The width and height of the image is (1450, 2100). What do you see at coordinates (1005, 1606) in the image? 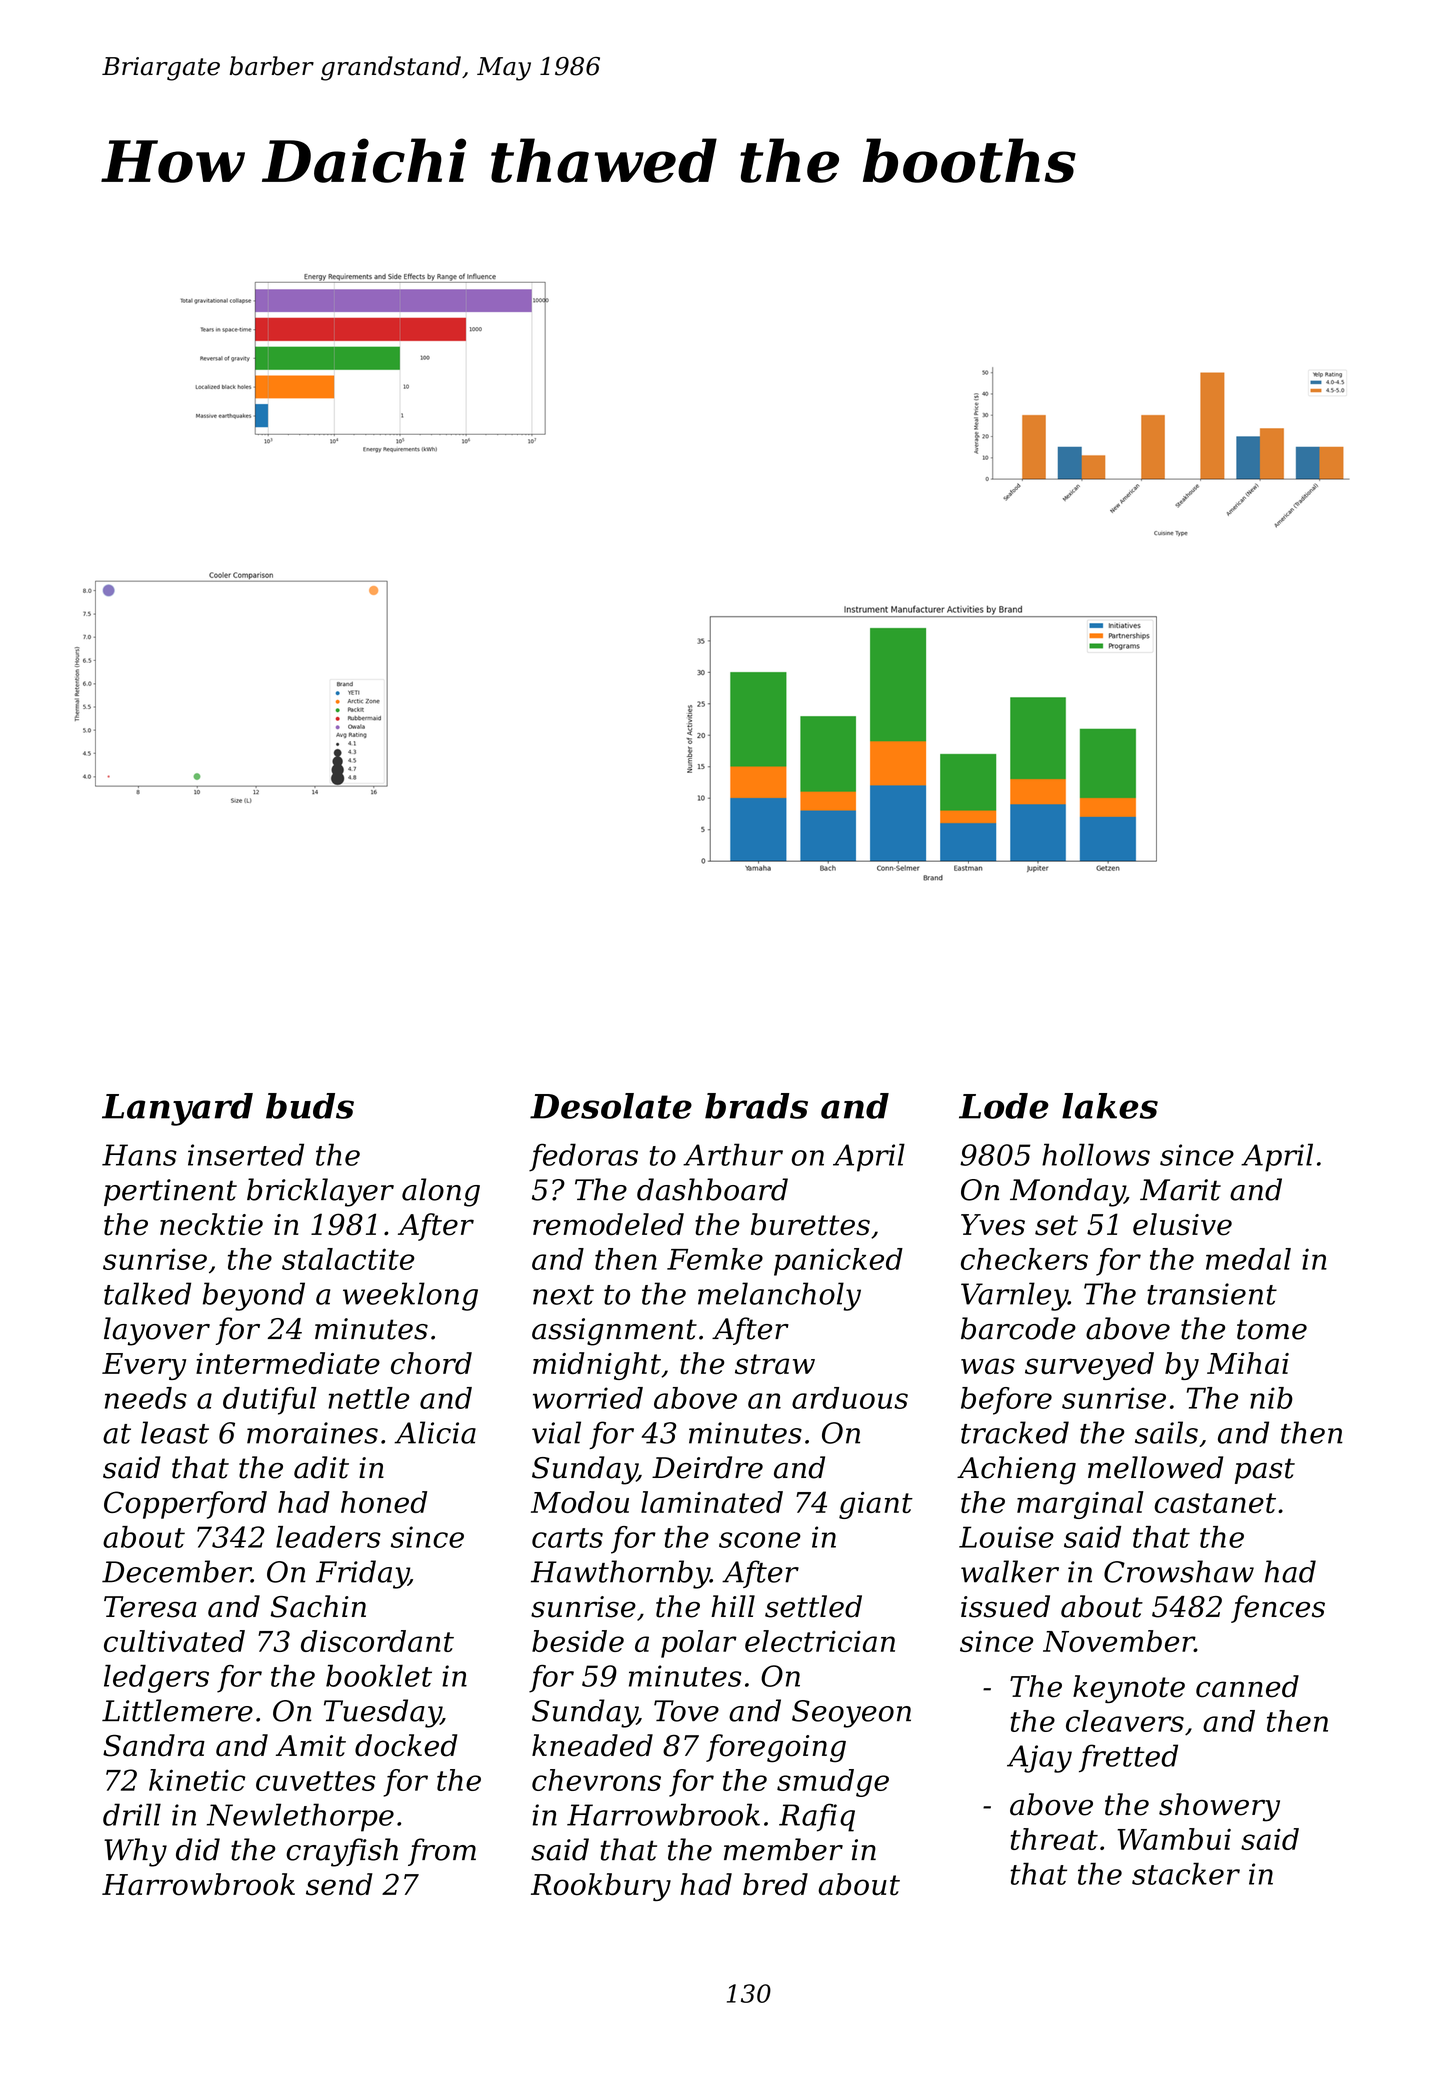
I see `issued` at bounding box center [1005, 1606].
